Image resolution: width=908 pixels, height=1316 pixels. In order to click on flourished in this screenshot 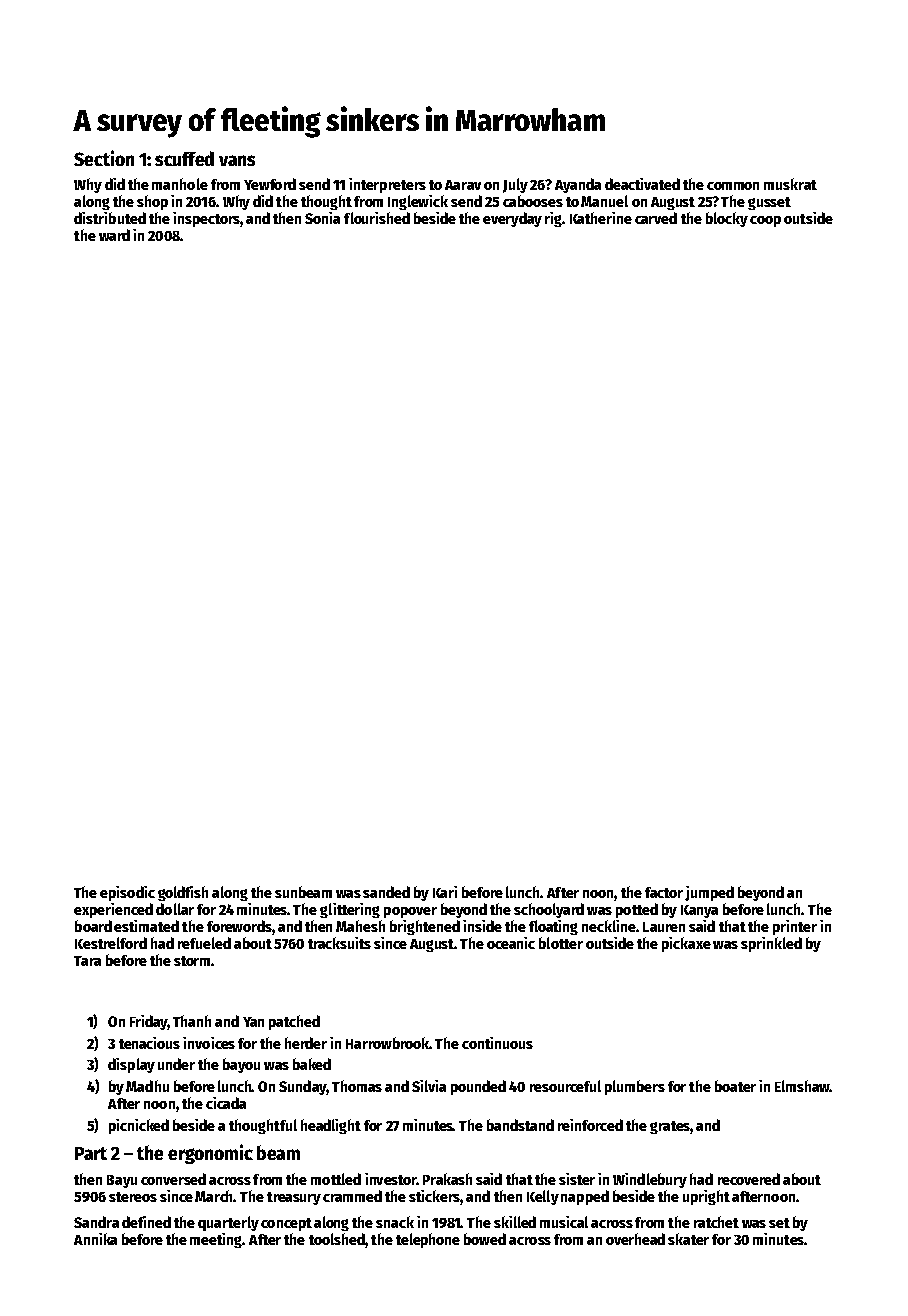, I will do `click(377, 218)`.
